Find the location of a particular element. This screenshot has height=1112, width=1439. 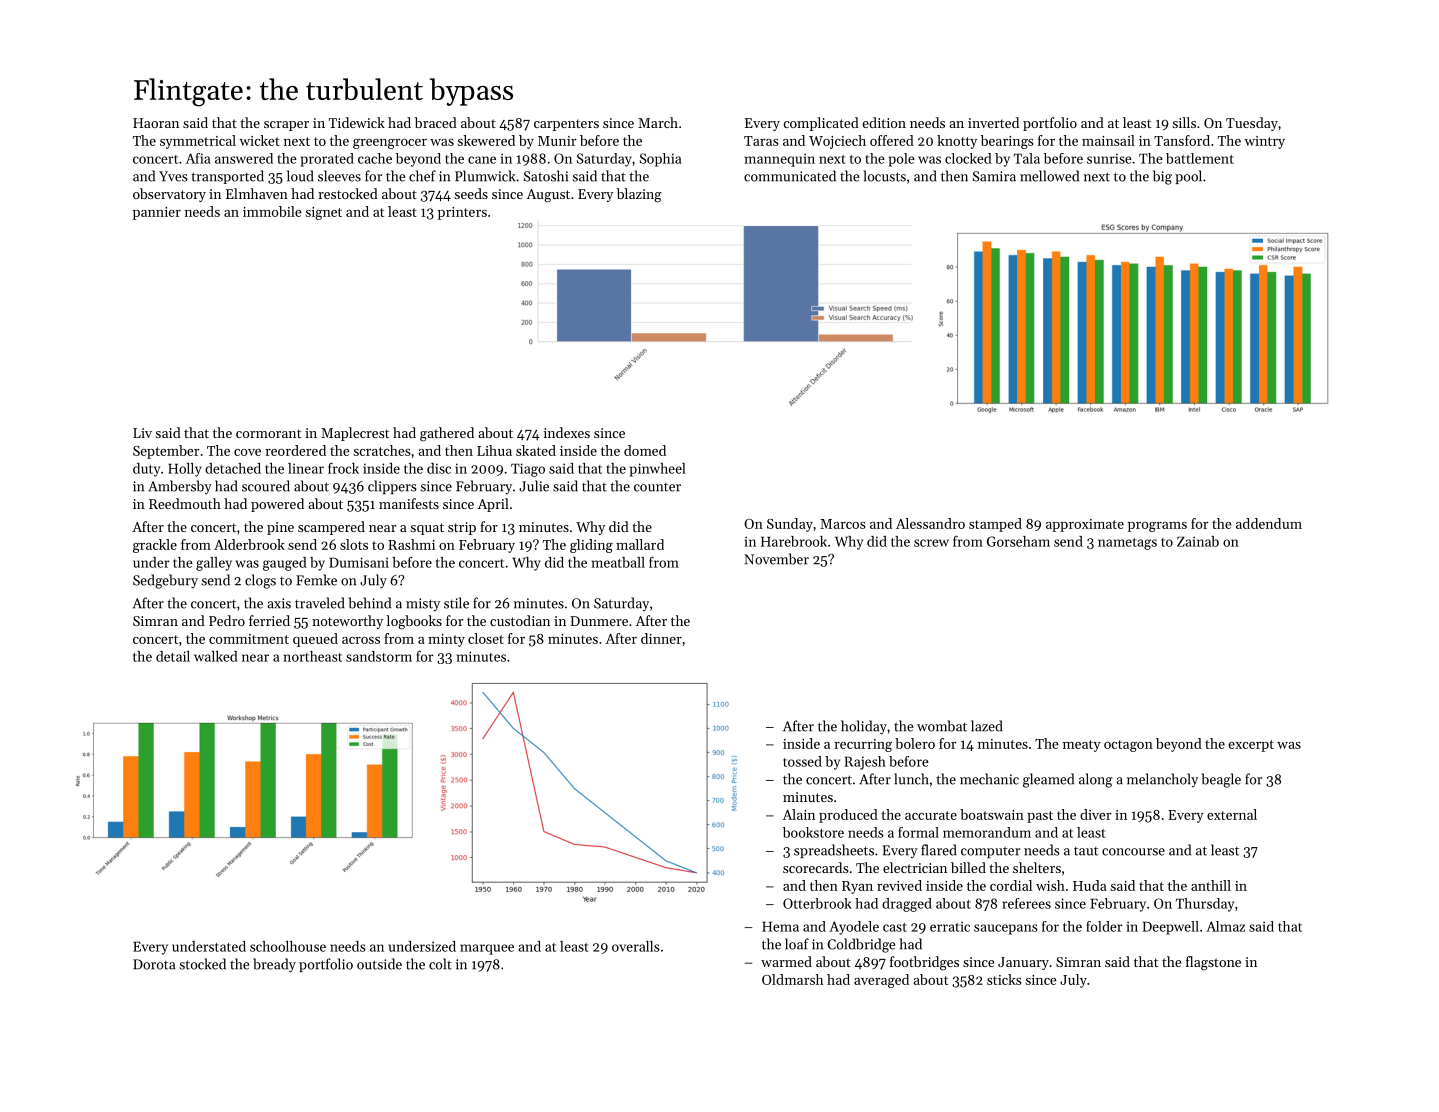

Hema is located at coordinates (780, 926).
